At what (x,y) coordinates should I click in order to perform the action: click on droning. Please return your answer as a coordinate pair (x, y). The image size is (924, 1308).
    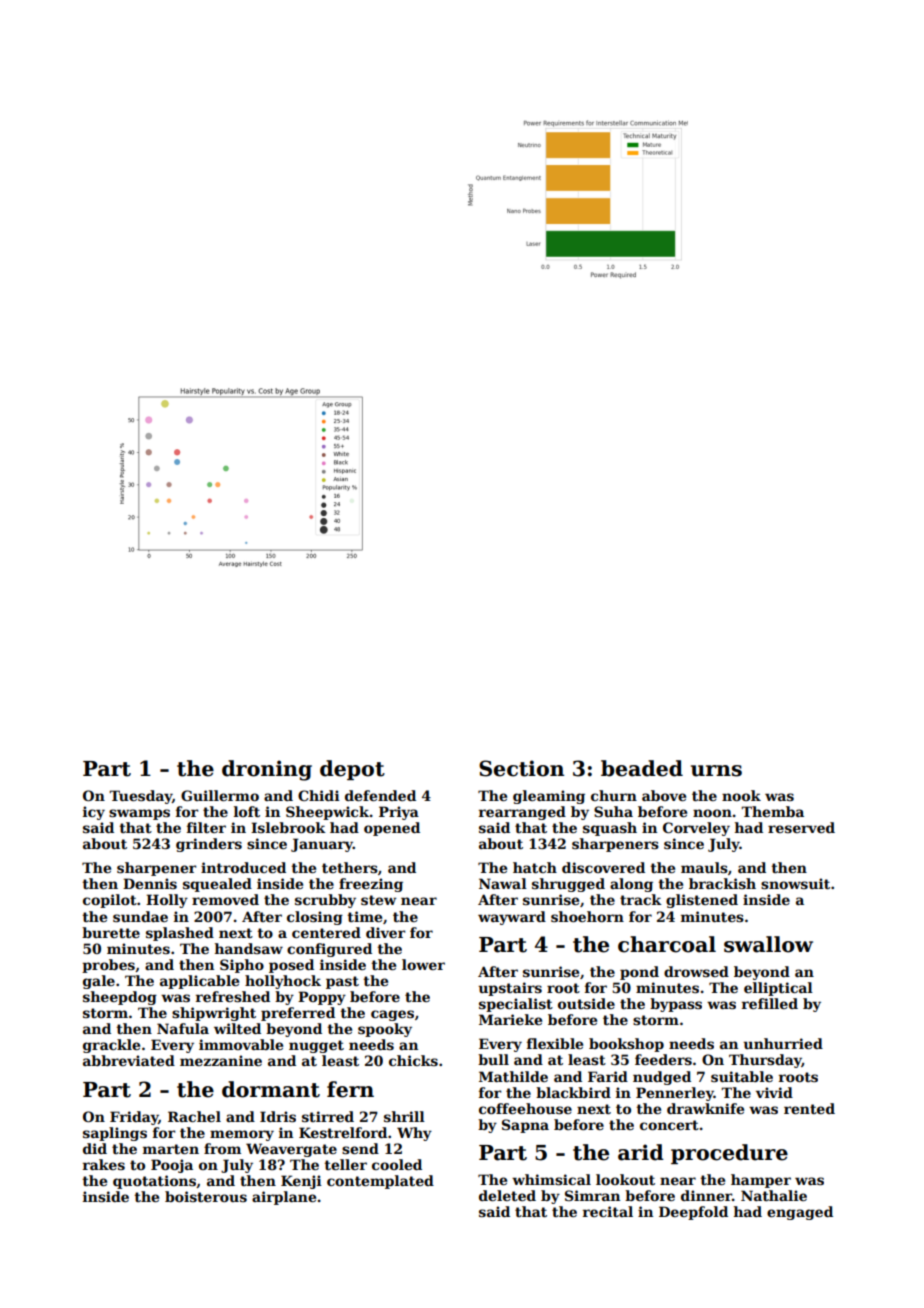
    Looking at the image, I should click on (267, 770).
